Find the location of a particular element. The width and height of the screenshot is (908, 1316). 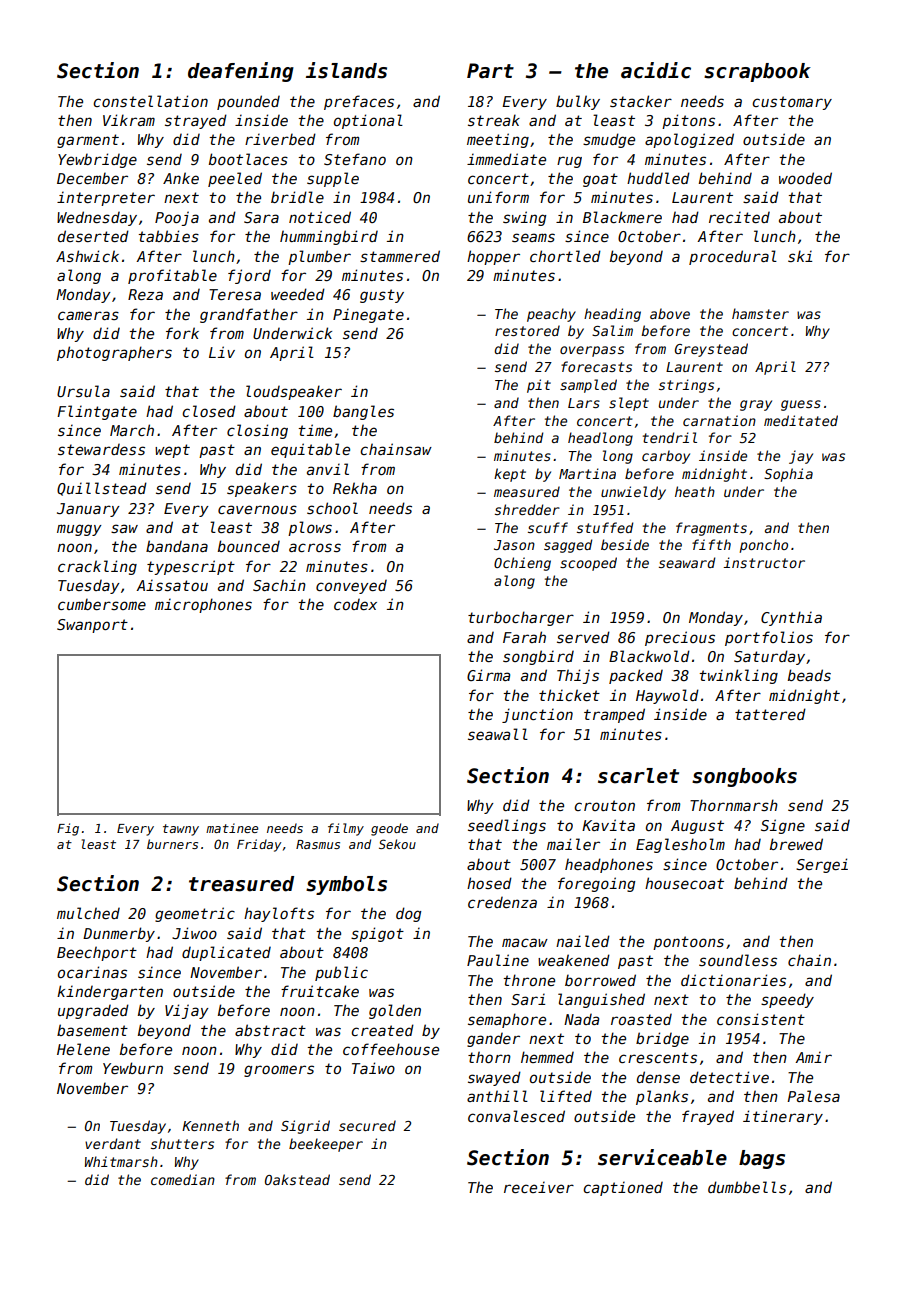

kept is located at coordinates (510, 475).
